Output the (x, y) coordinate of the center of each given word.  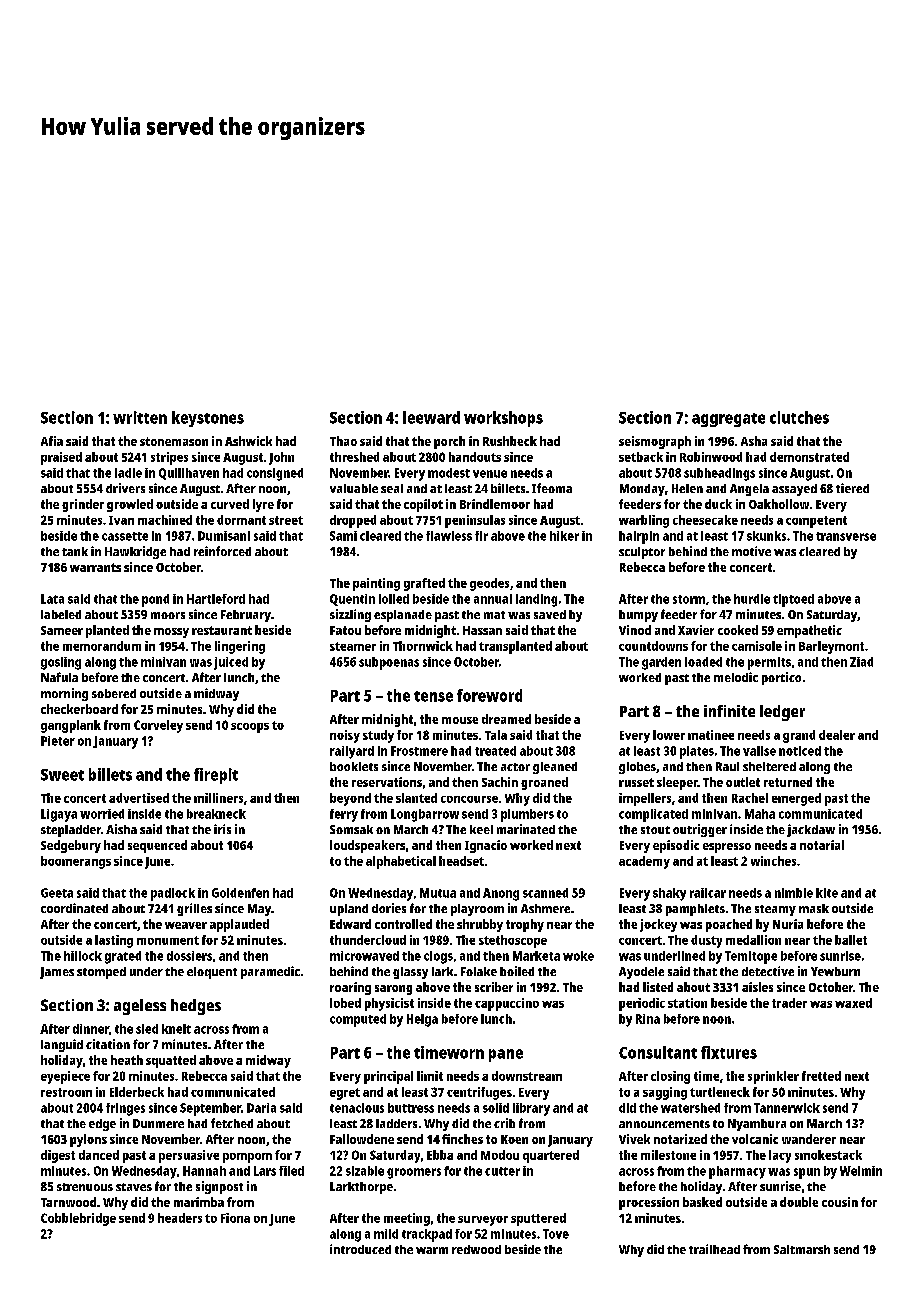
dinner (91, 1029)
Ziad (861, 662)
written (140, 417)
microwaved (364, 956)
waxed (853, 1003)
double (799, 1202)
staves (134, 1187)
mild (386, 1234)
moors (168, 615)
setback (641, 457)
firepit (216, 776)
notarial (822, 845)
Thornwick (423, 646)
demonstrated (809, 457)
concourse (469, 799)
